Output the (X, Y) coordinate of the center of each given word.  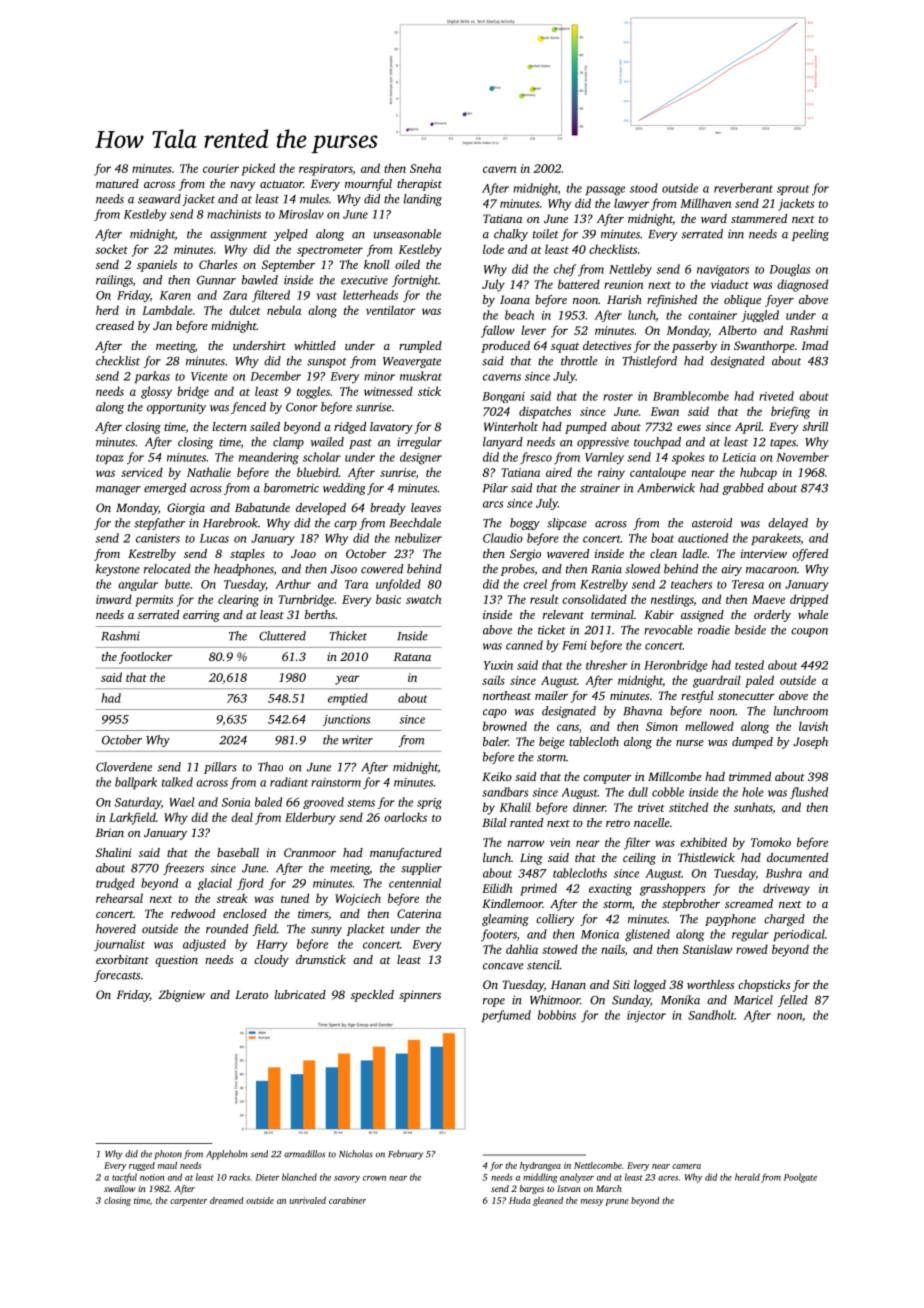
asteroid (712, 523)
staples (247, 555)
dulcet (245, 310)
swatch (423, 599)
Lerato (251, 994)
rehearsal (119, 898)
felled (793, 1001)
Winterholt (511, 426)
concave (503, 966)
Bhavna (642, 711)
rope (494, 1002)
